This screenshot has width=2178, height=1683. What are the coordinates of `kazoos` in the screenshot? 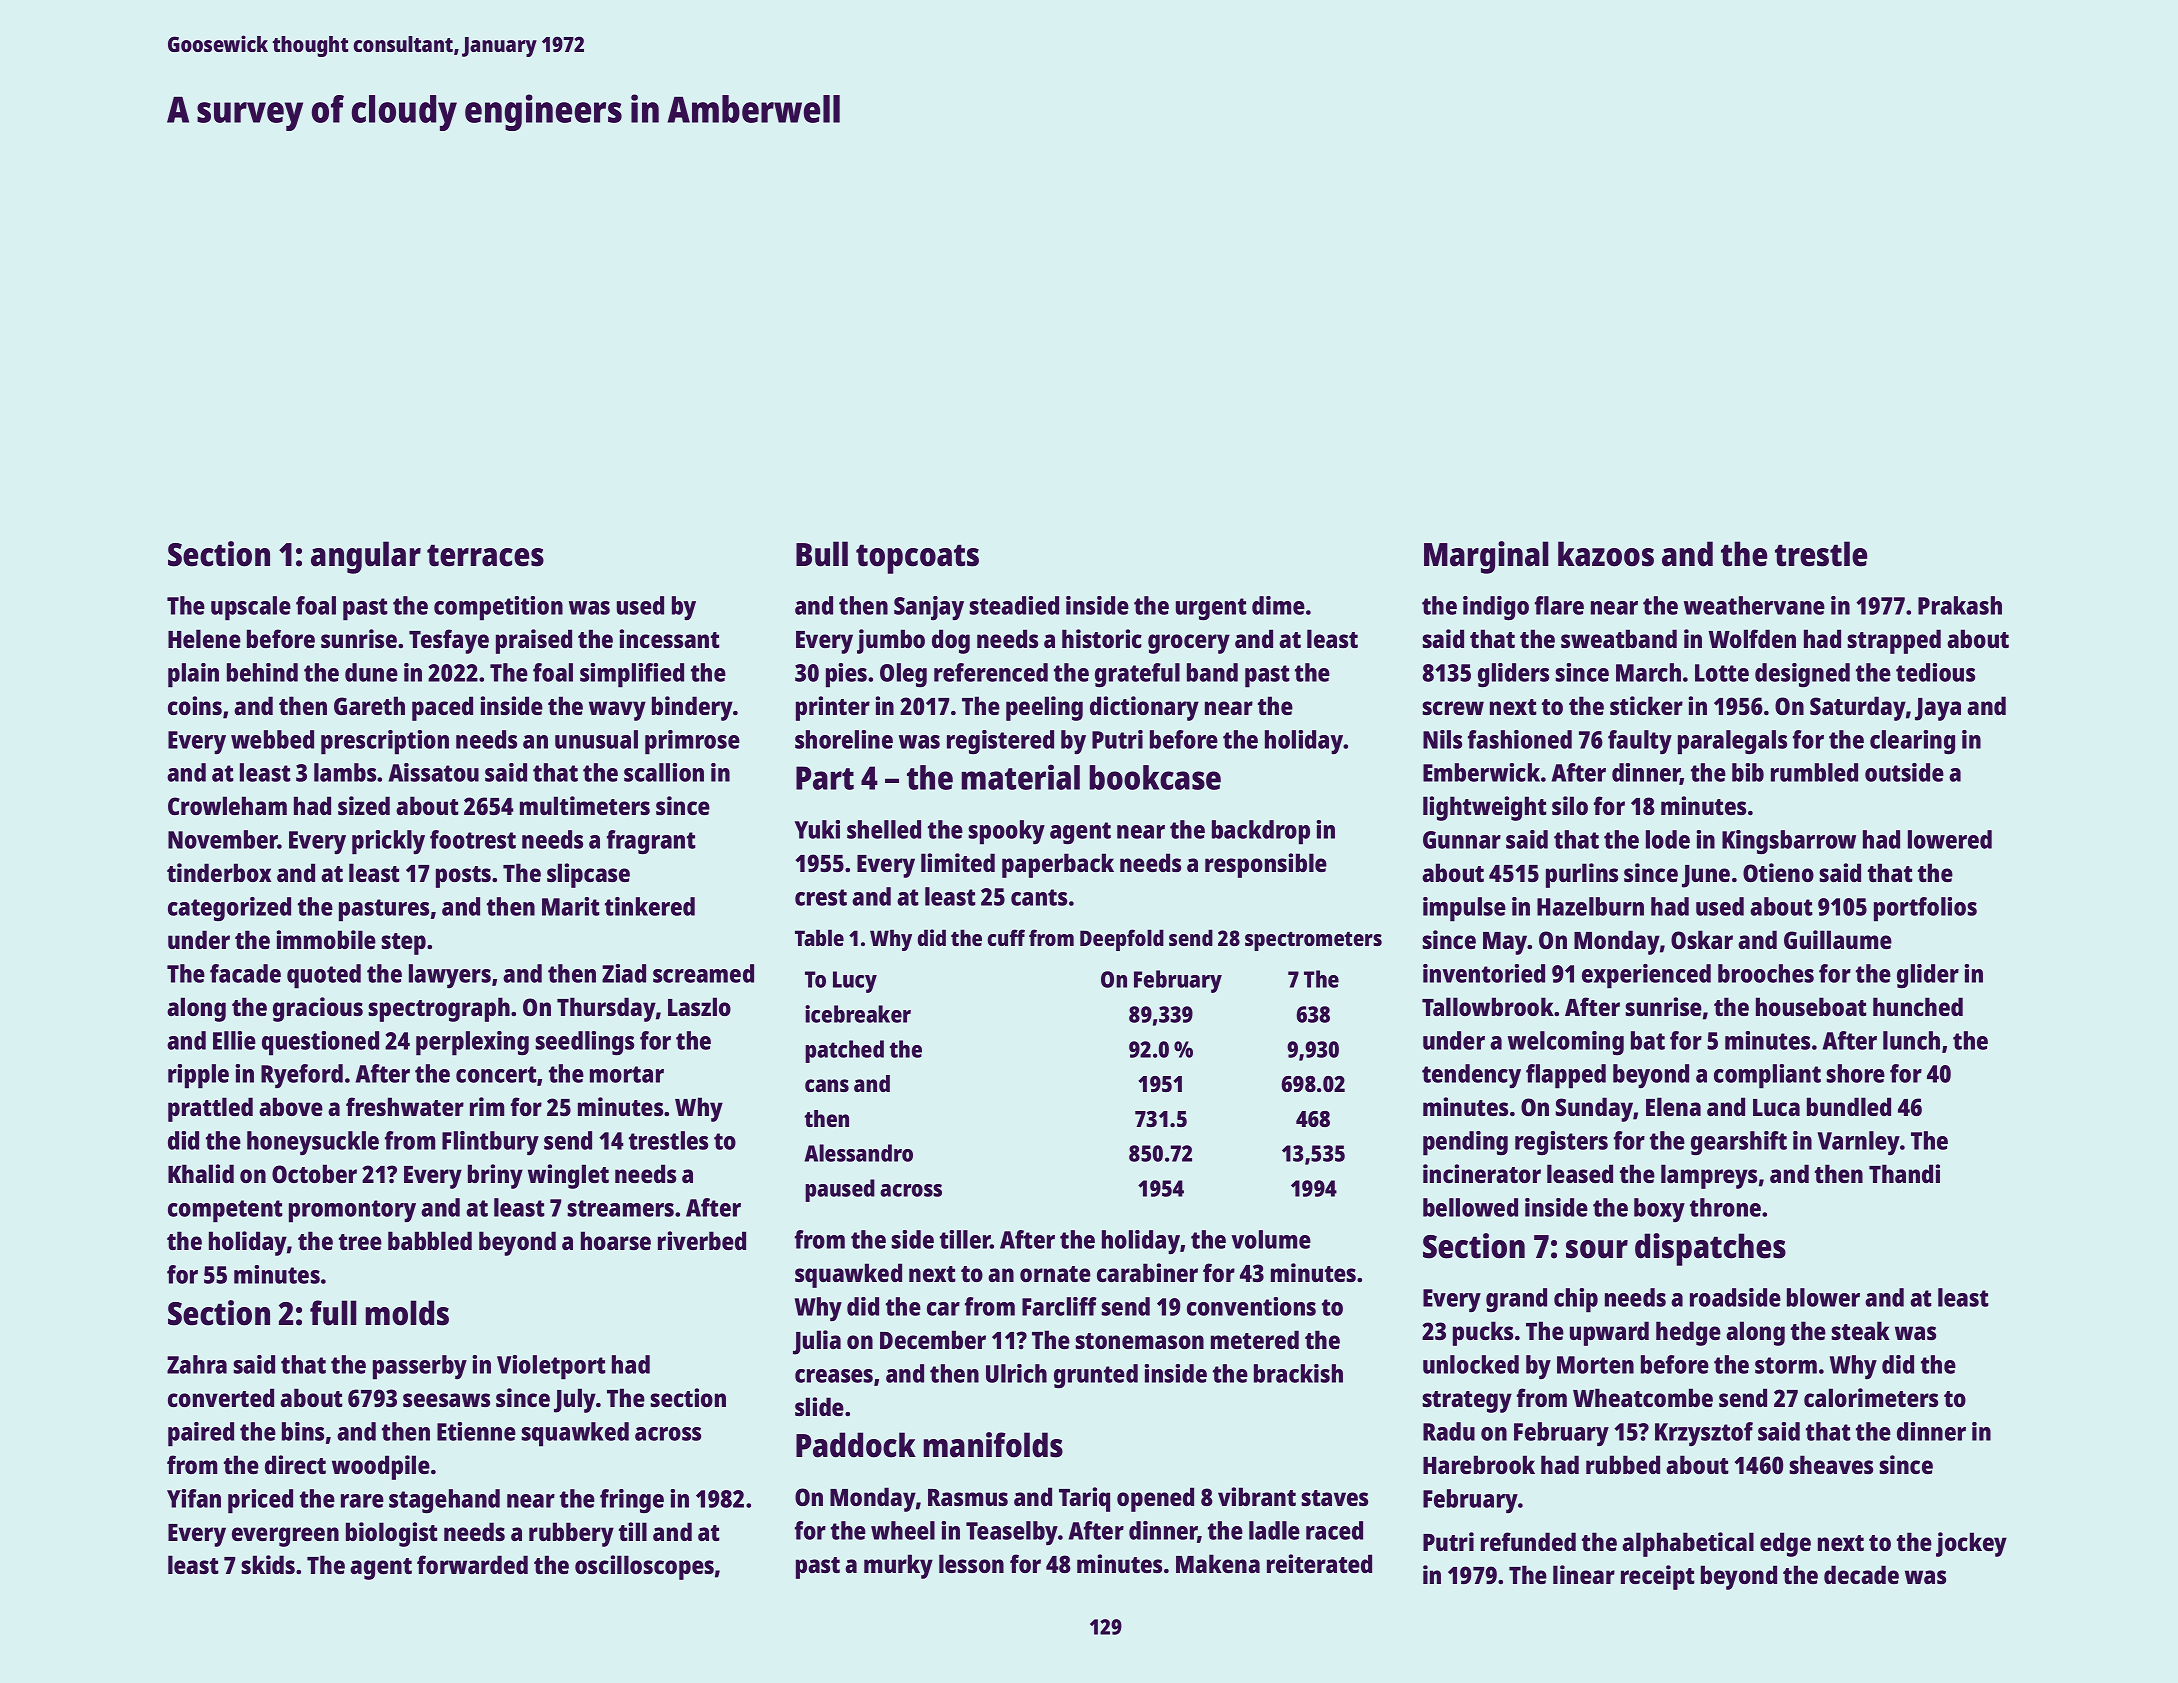 It's located at (1606, 554).
